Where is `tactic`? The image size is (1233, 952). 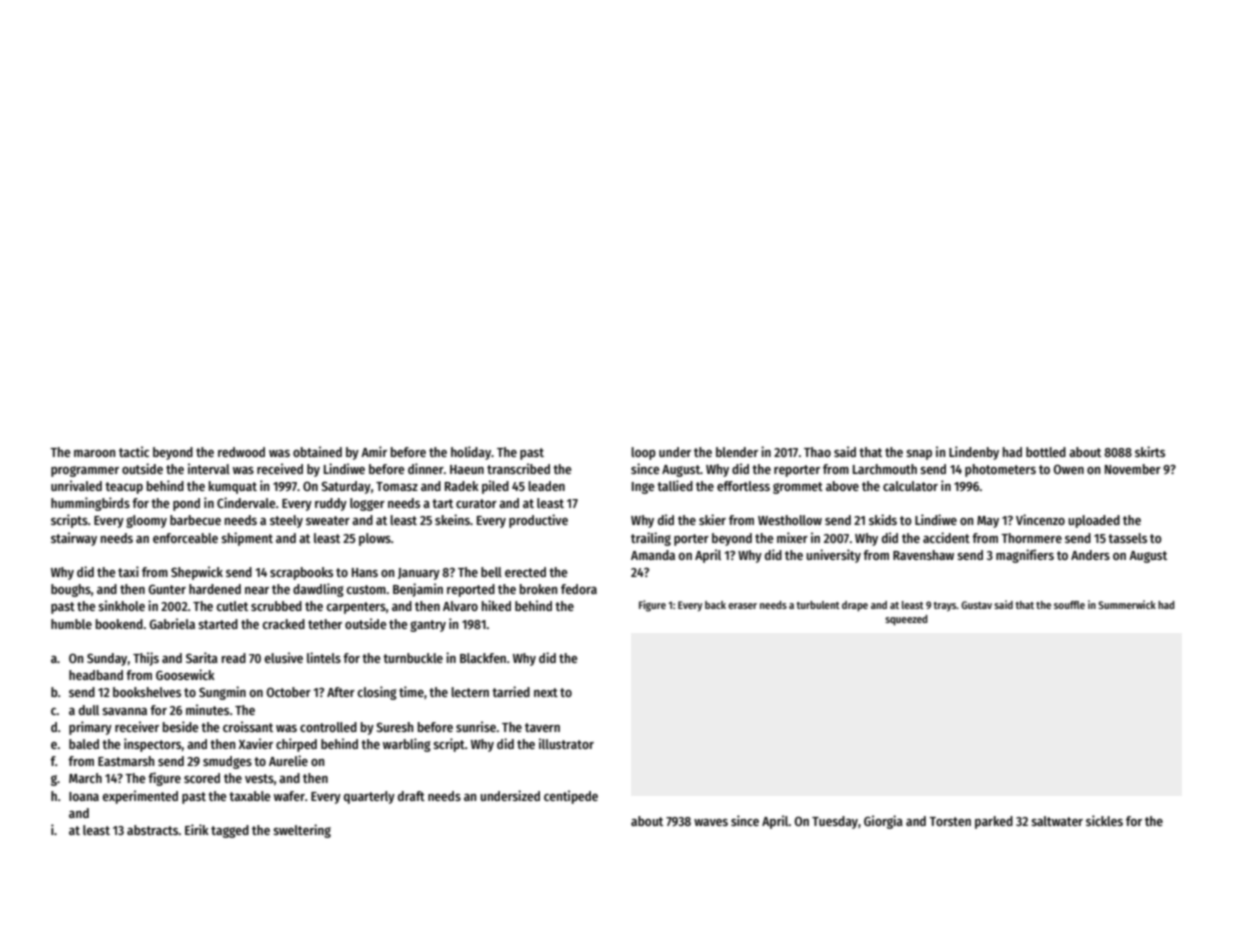
tactic is located at coordinates (134, 451).
